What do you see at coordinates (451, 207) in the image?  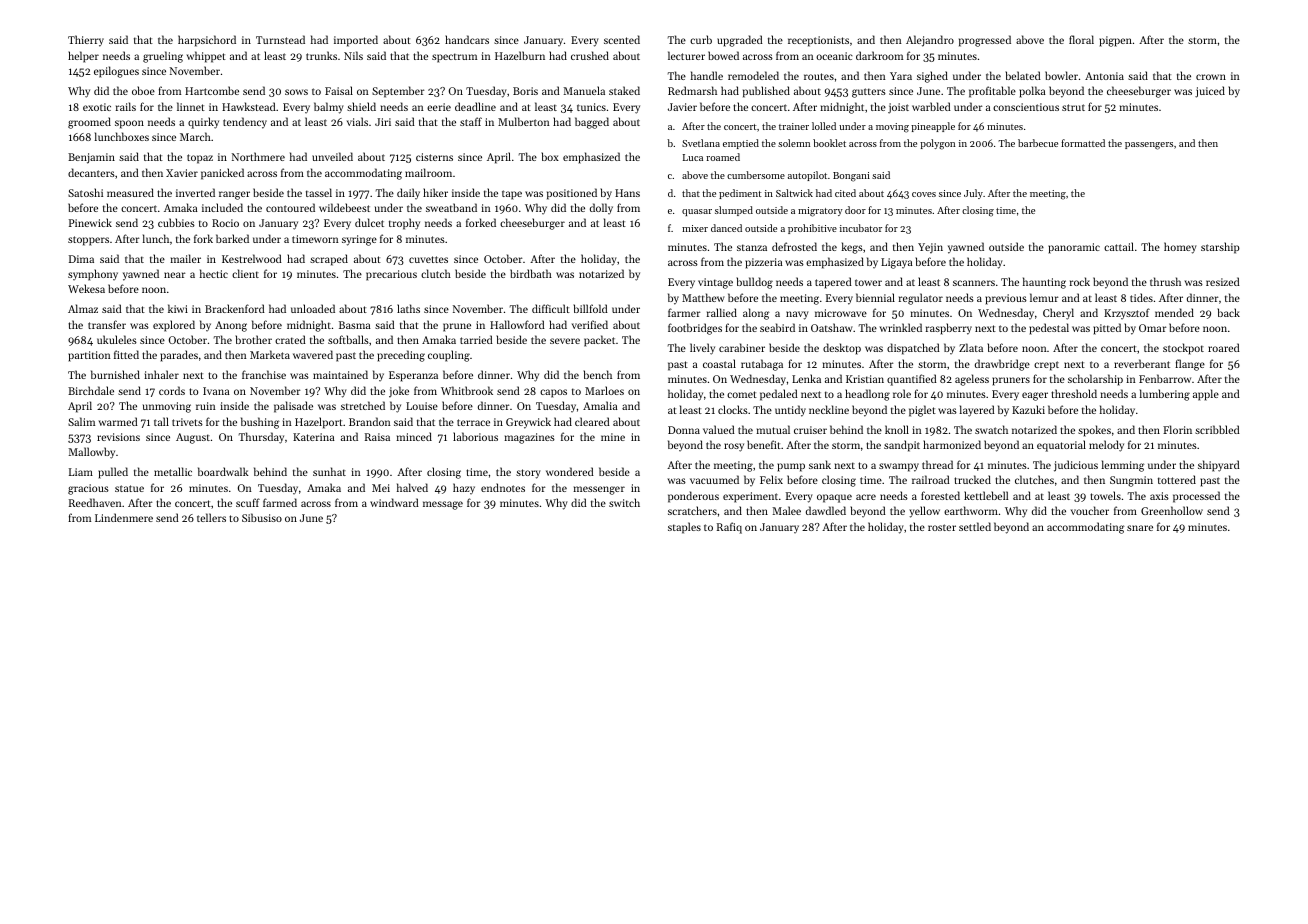 I see `sweatband` at bounding box center [451, 207].
